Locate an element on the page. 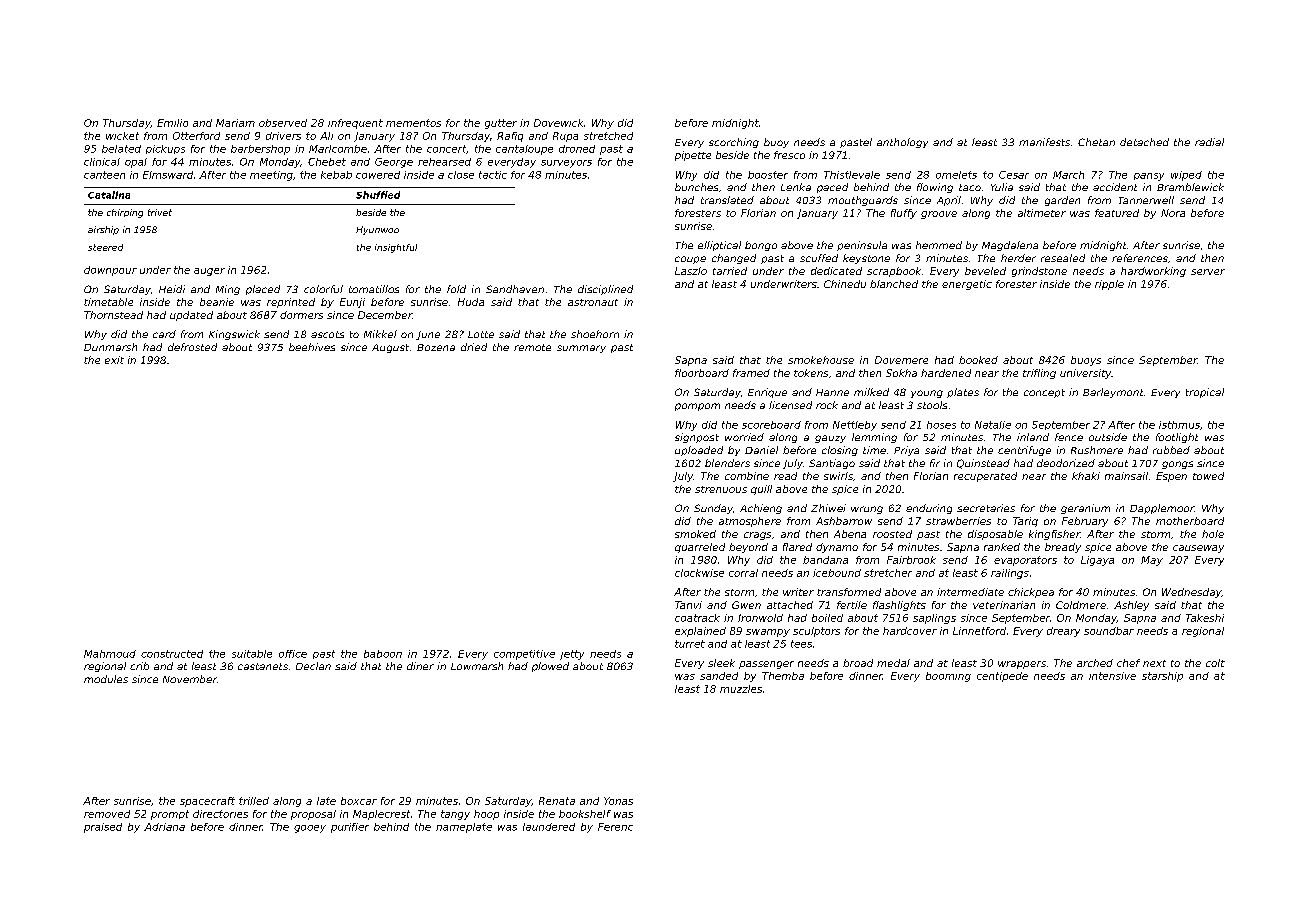 The height and width of the document is (924, 1308). February is located at coordinates (1085, 522).
